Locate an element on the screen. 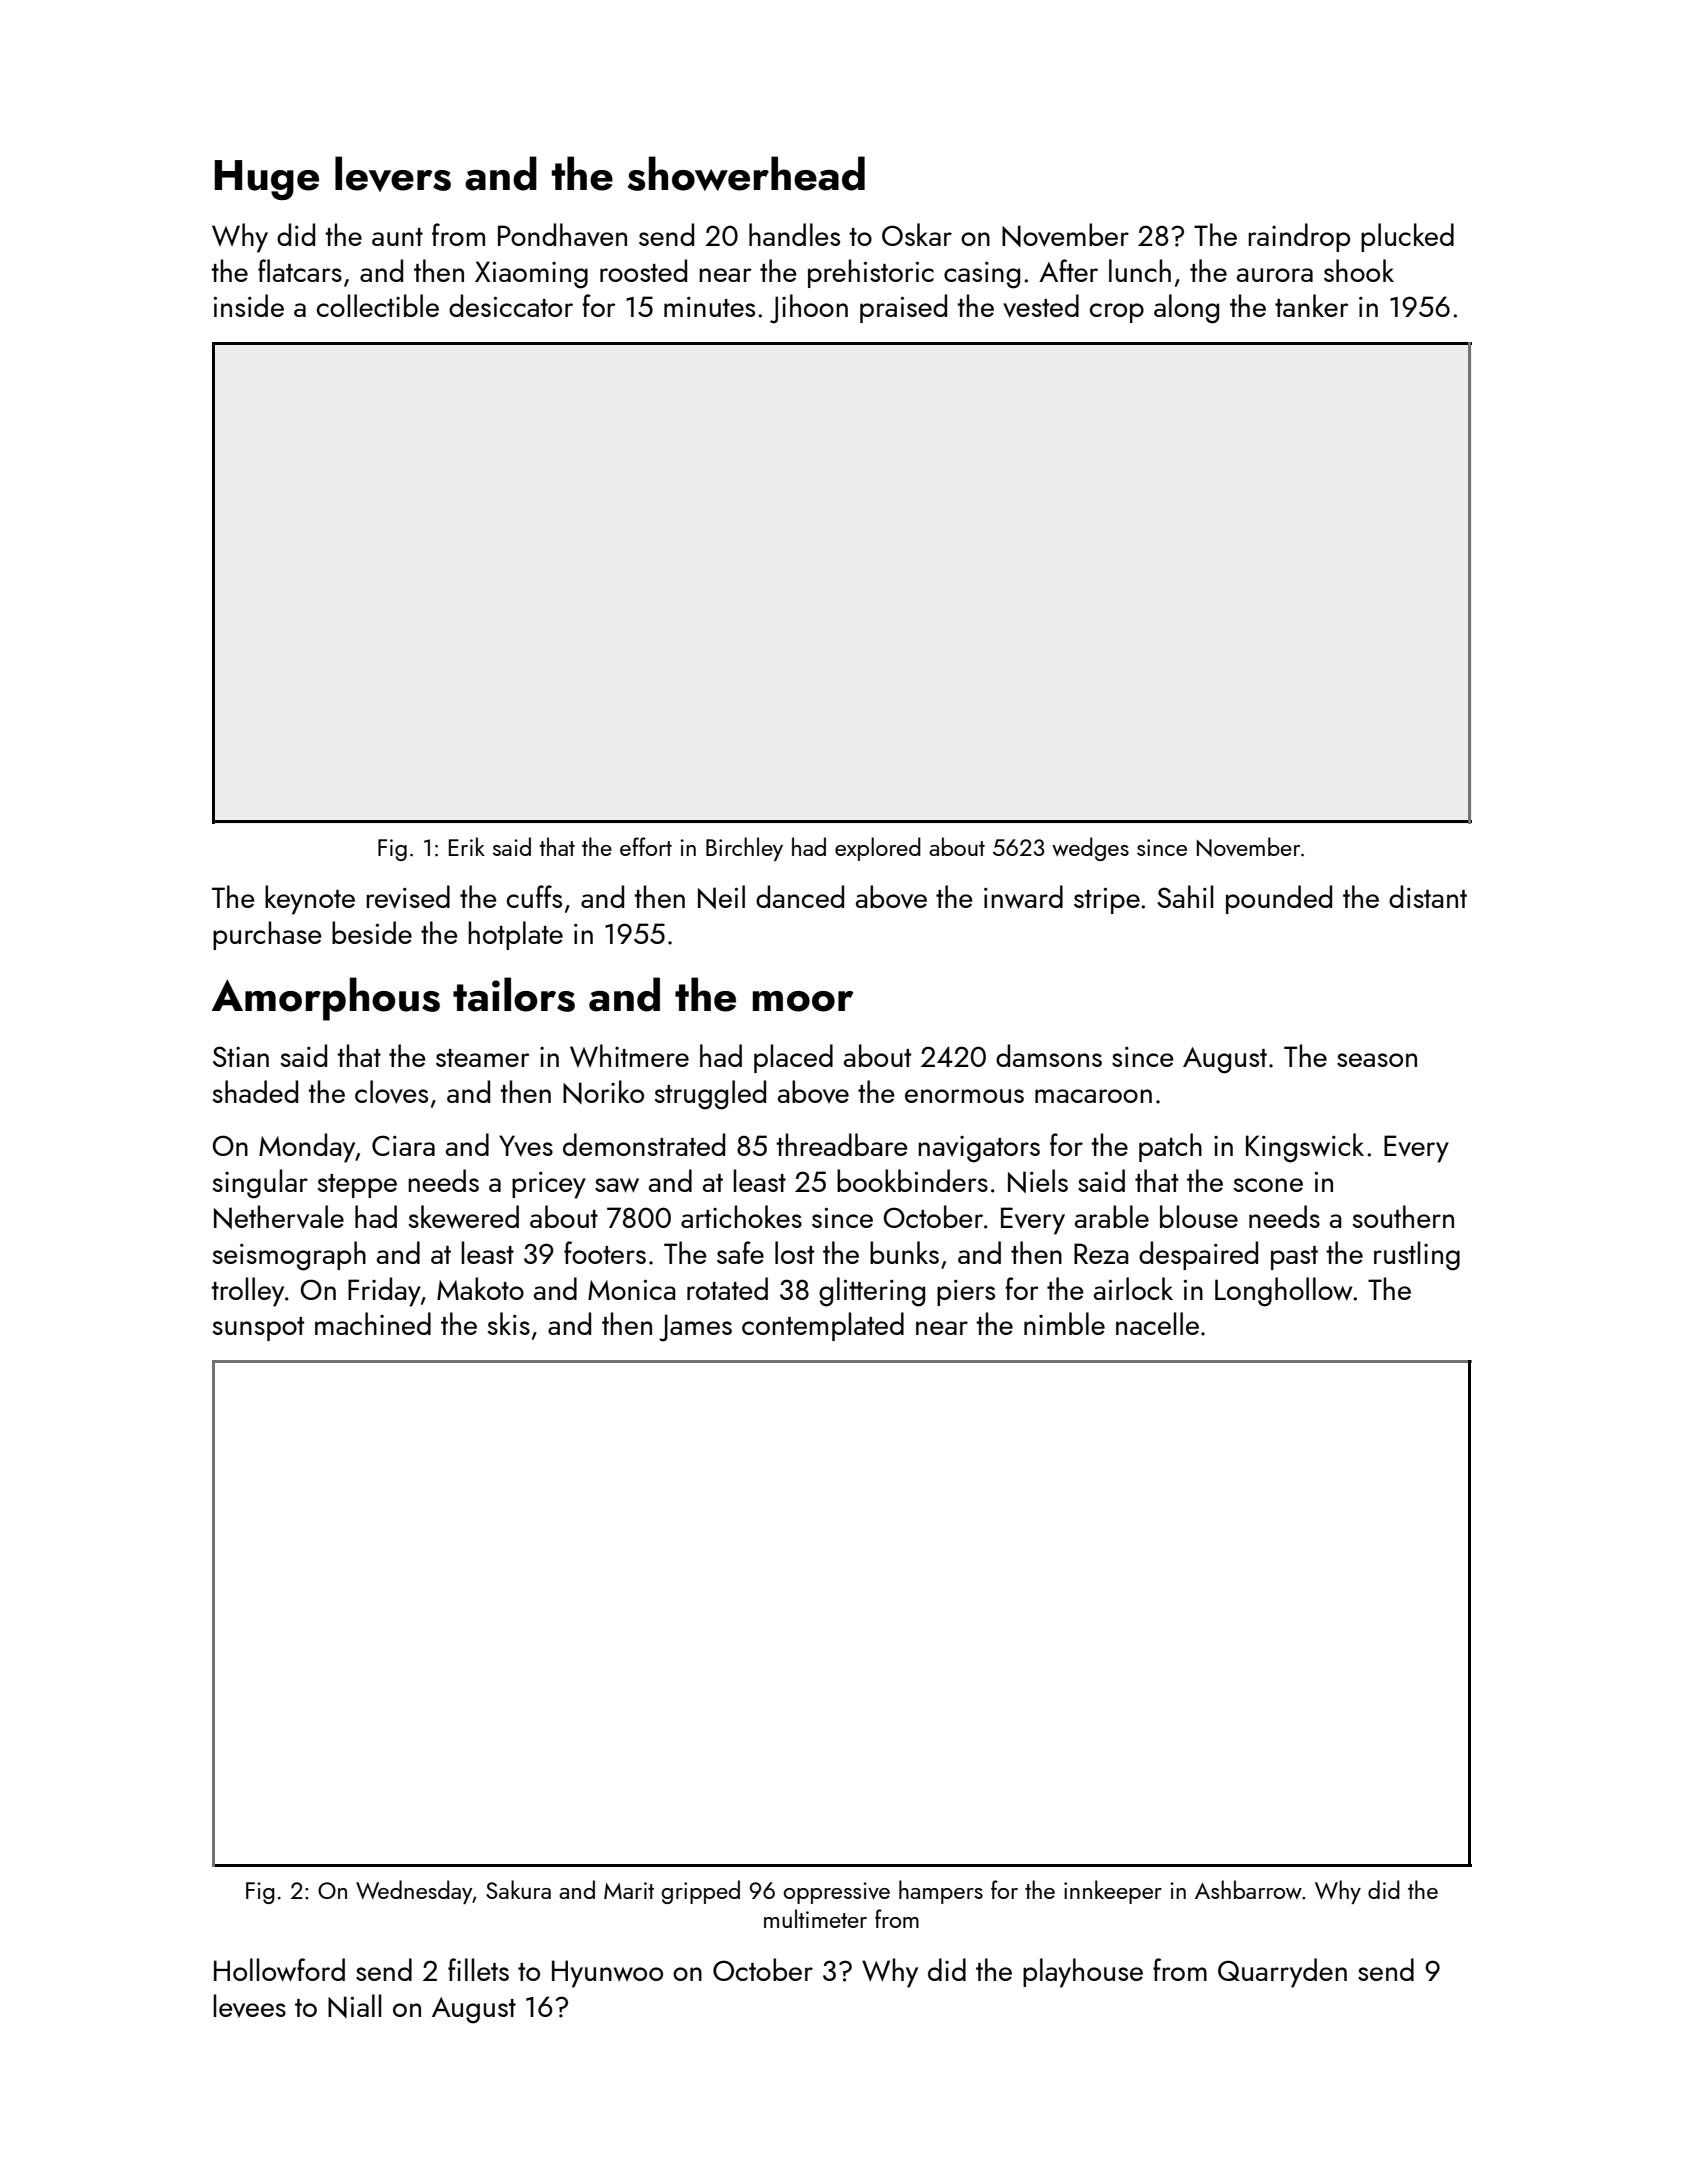 This screenshot has height=2178, width=1683. machined is located at coordinates (373, 1323).
